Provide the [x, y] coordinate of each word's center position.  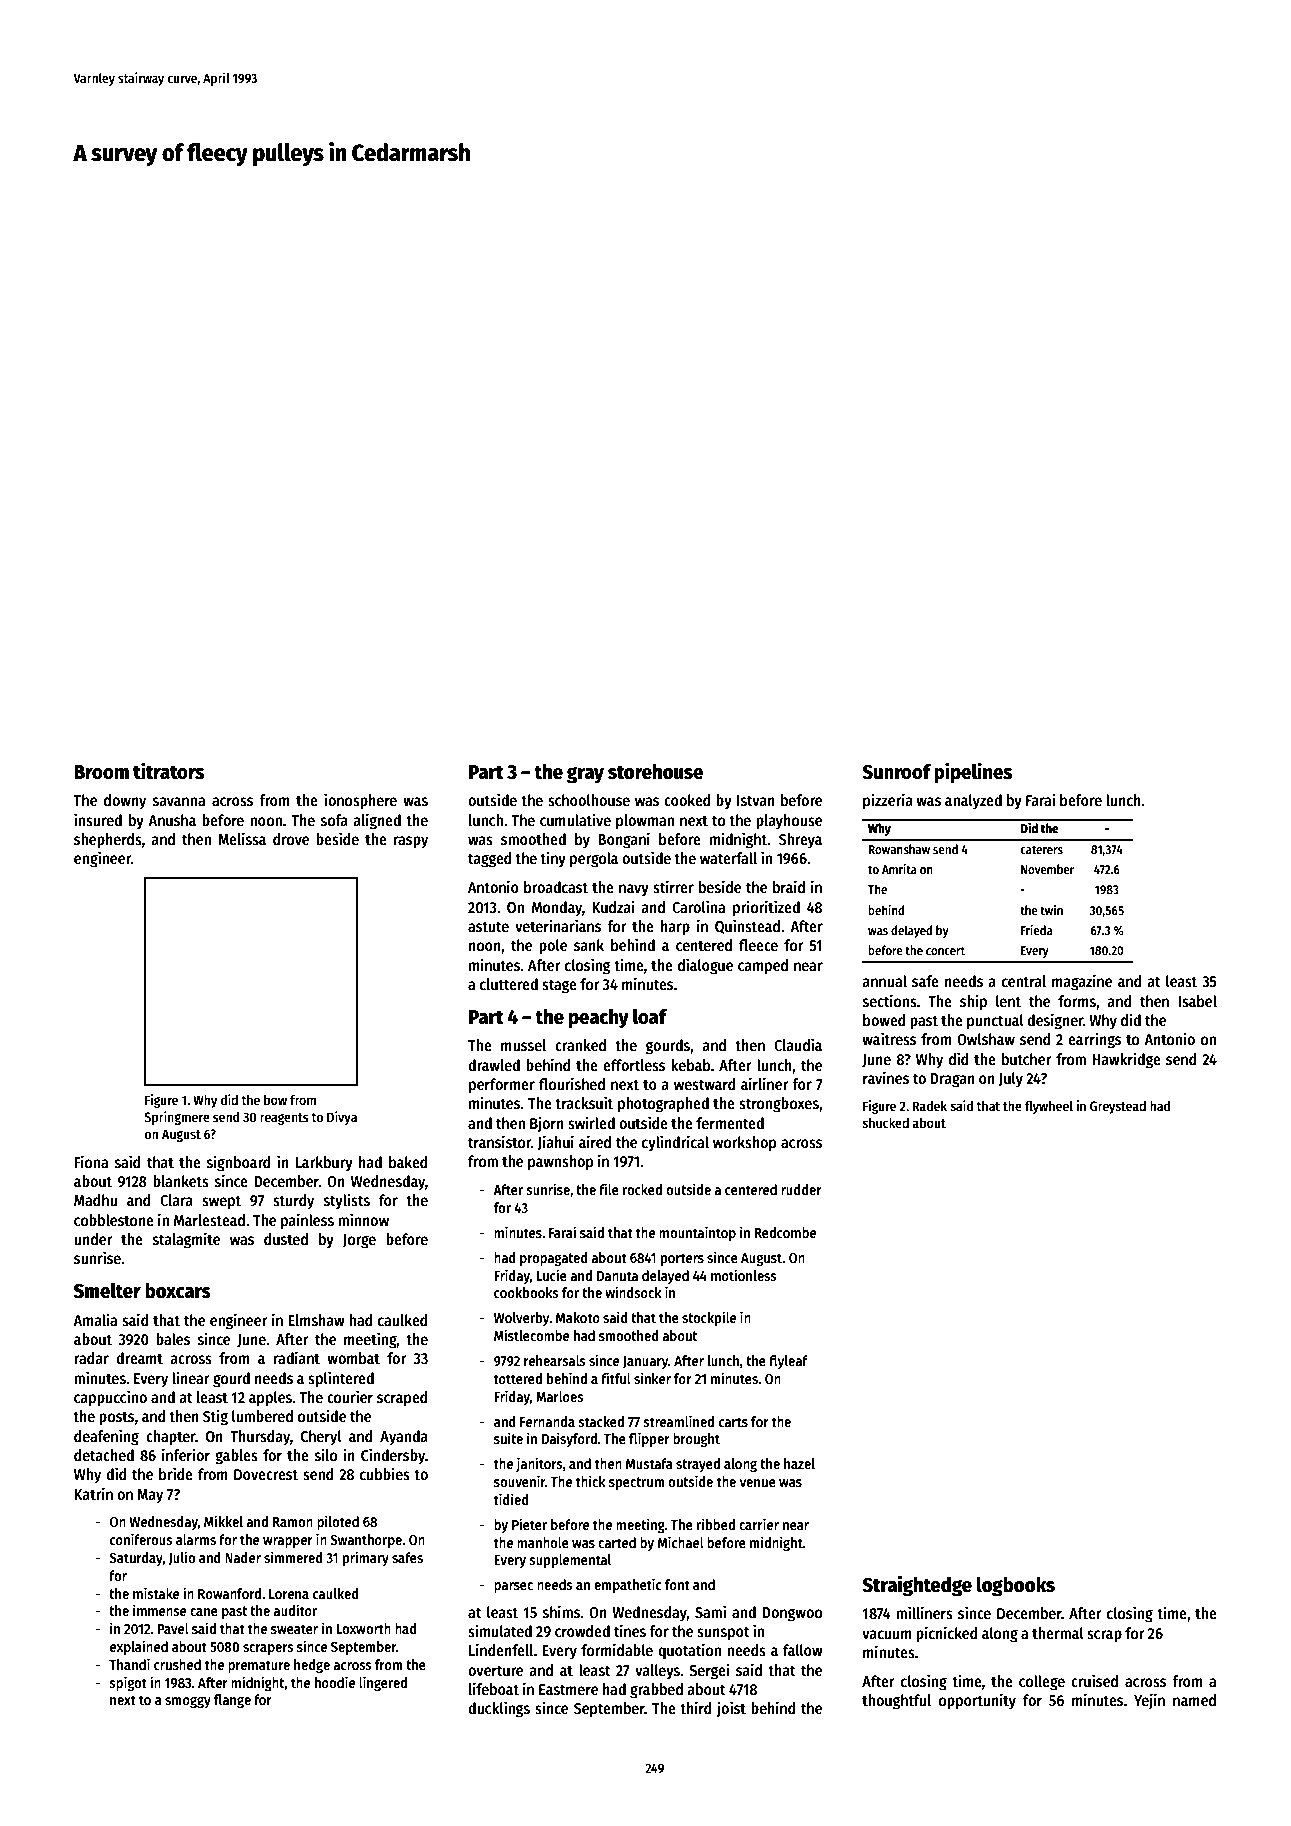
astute [488, 926]
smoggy [188, 1702]
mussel [523, 1045]
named [1194, 1700]
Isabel [1197, 1001]
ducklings [499, 1709]
